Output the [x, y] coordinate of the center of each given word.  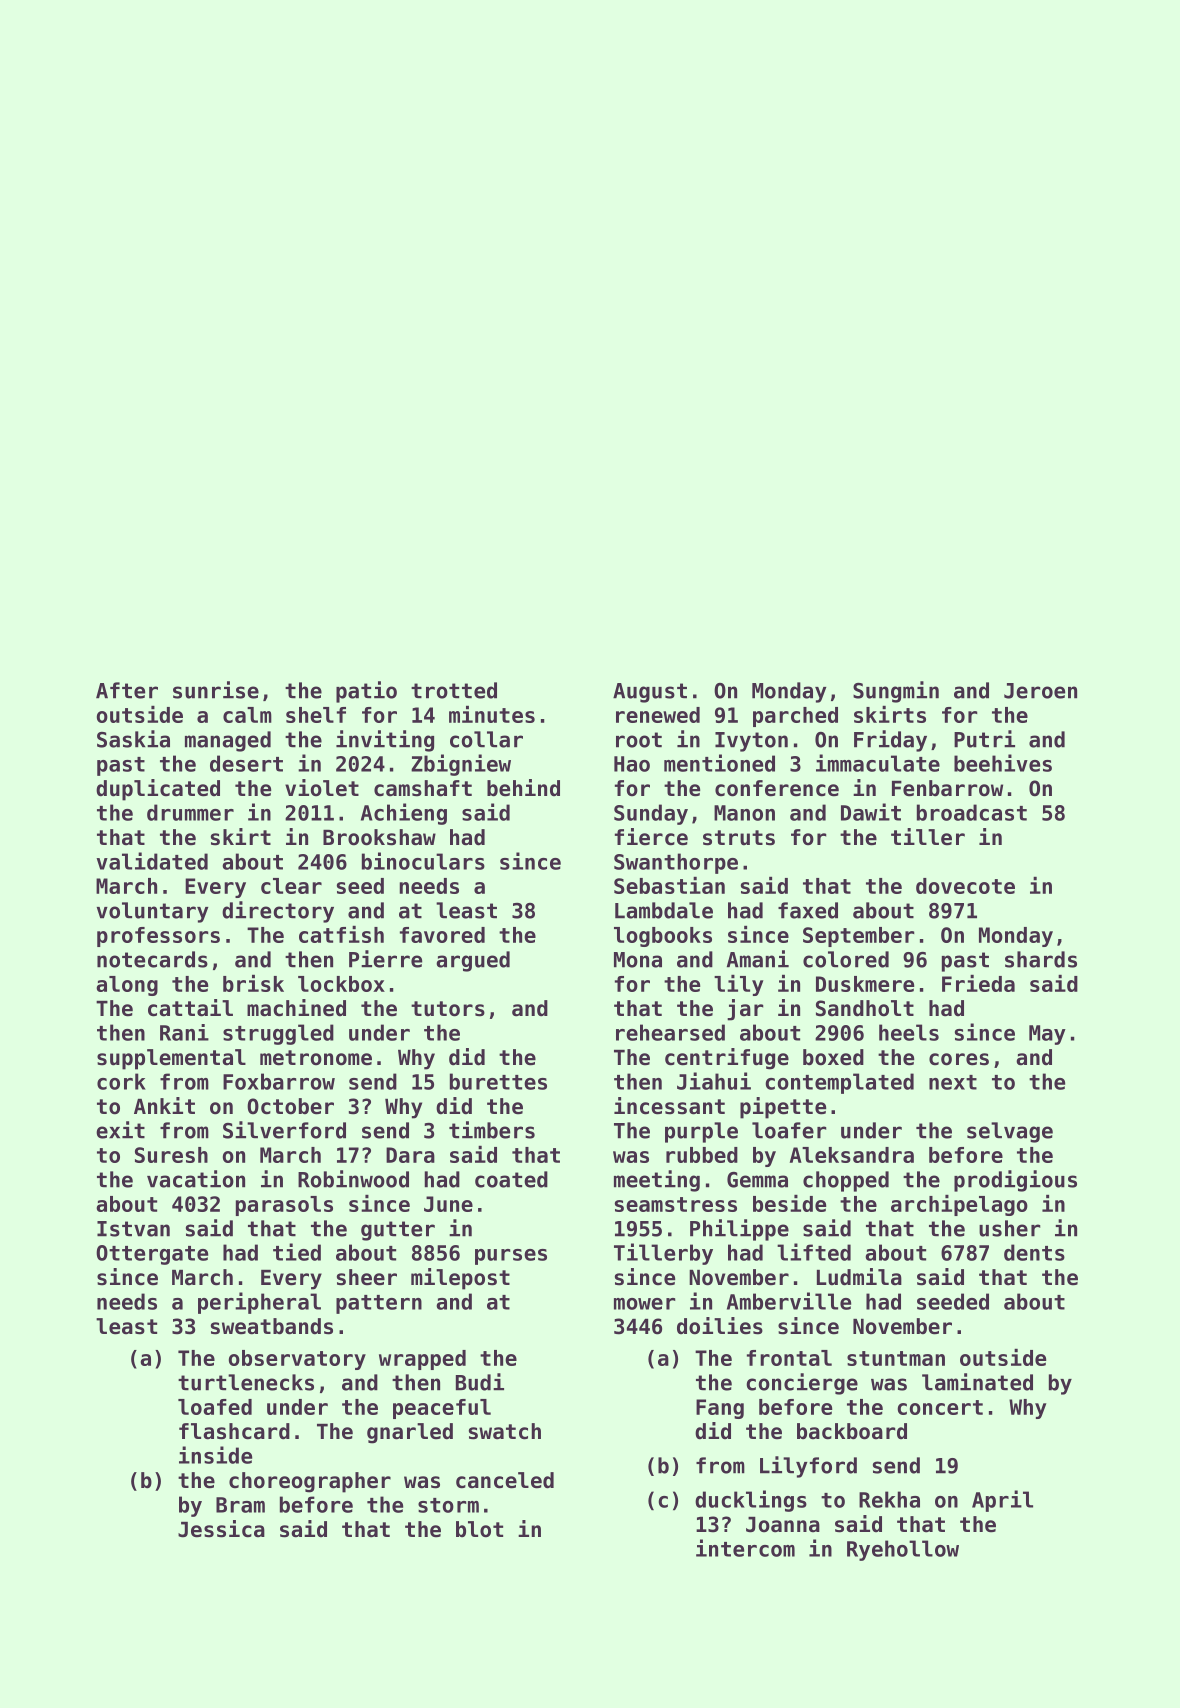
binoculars [423, 861]
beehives [1003, 763]
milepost [460, 1279]
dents [1034, 1252]
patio [366, 692]
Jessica [221, 1529]
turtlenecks [246, 1382]
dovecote [965, 886]
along [127, 986]
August [650, 693]
